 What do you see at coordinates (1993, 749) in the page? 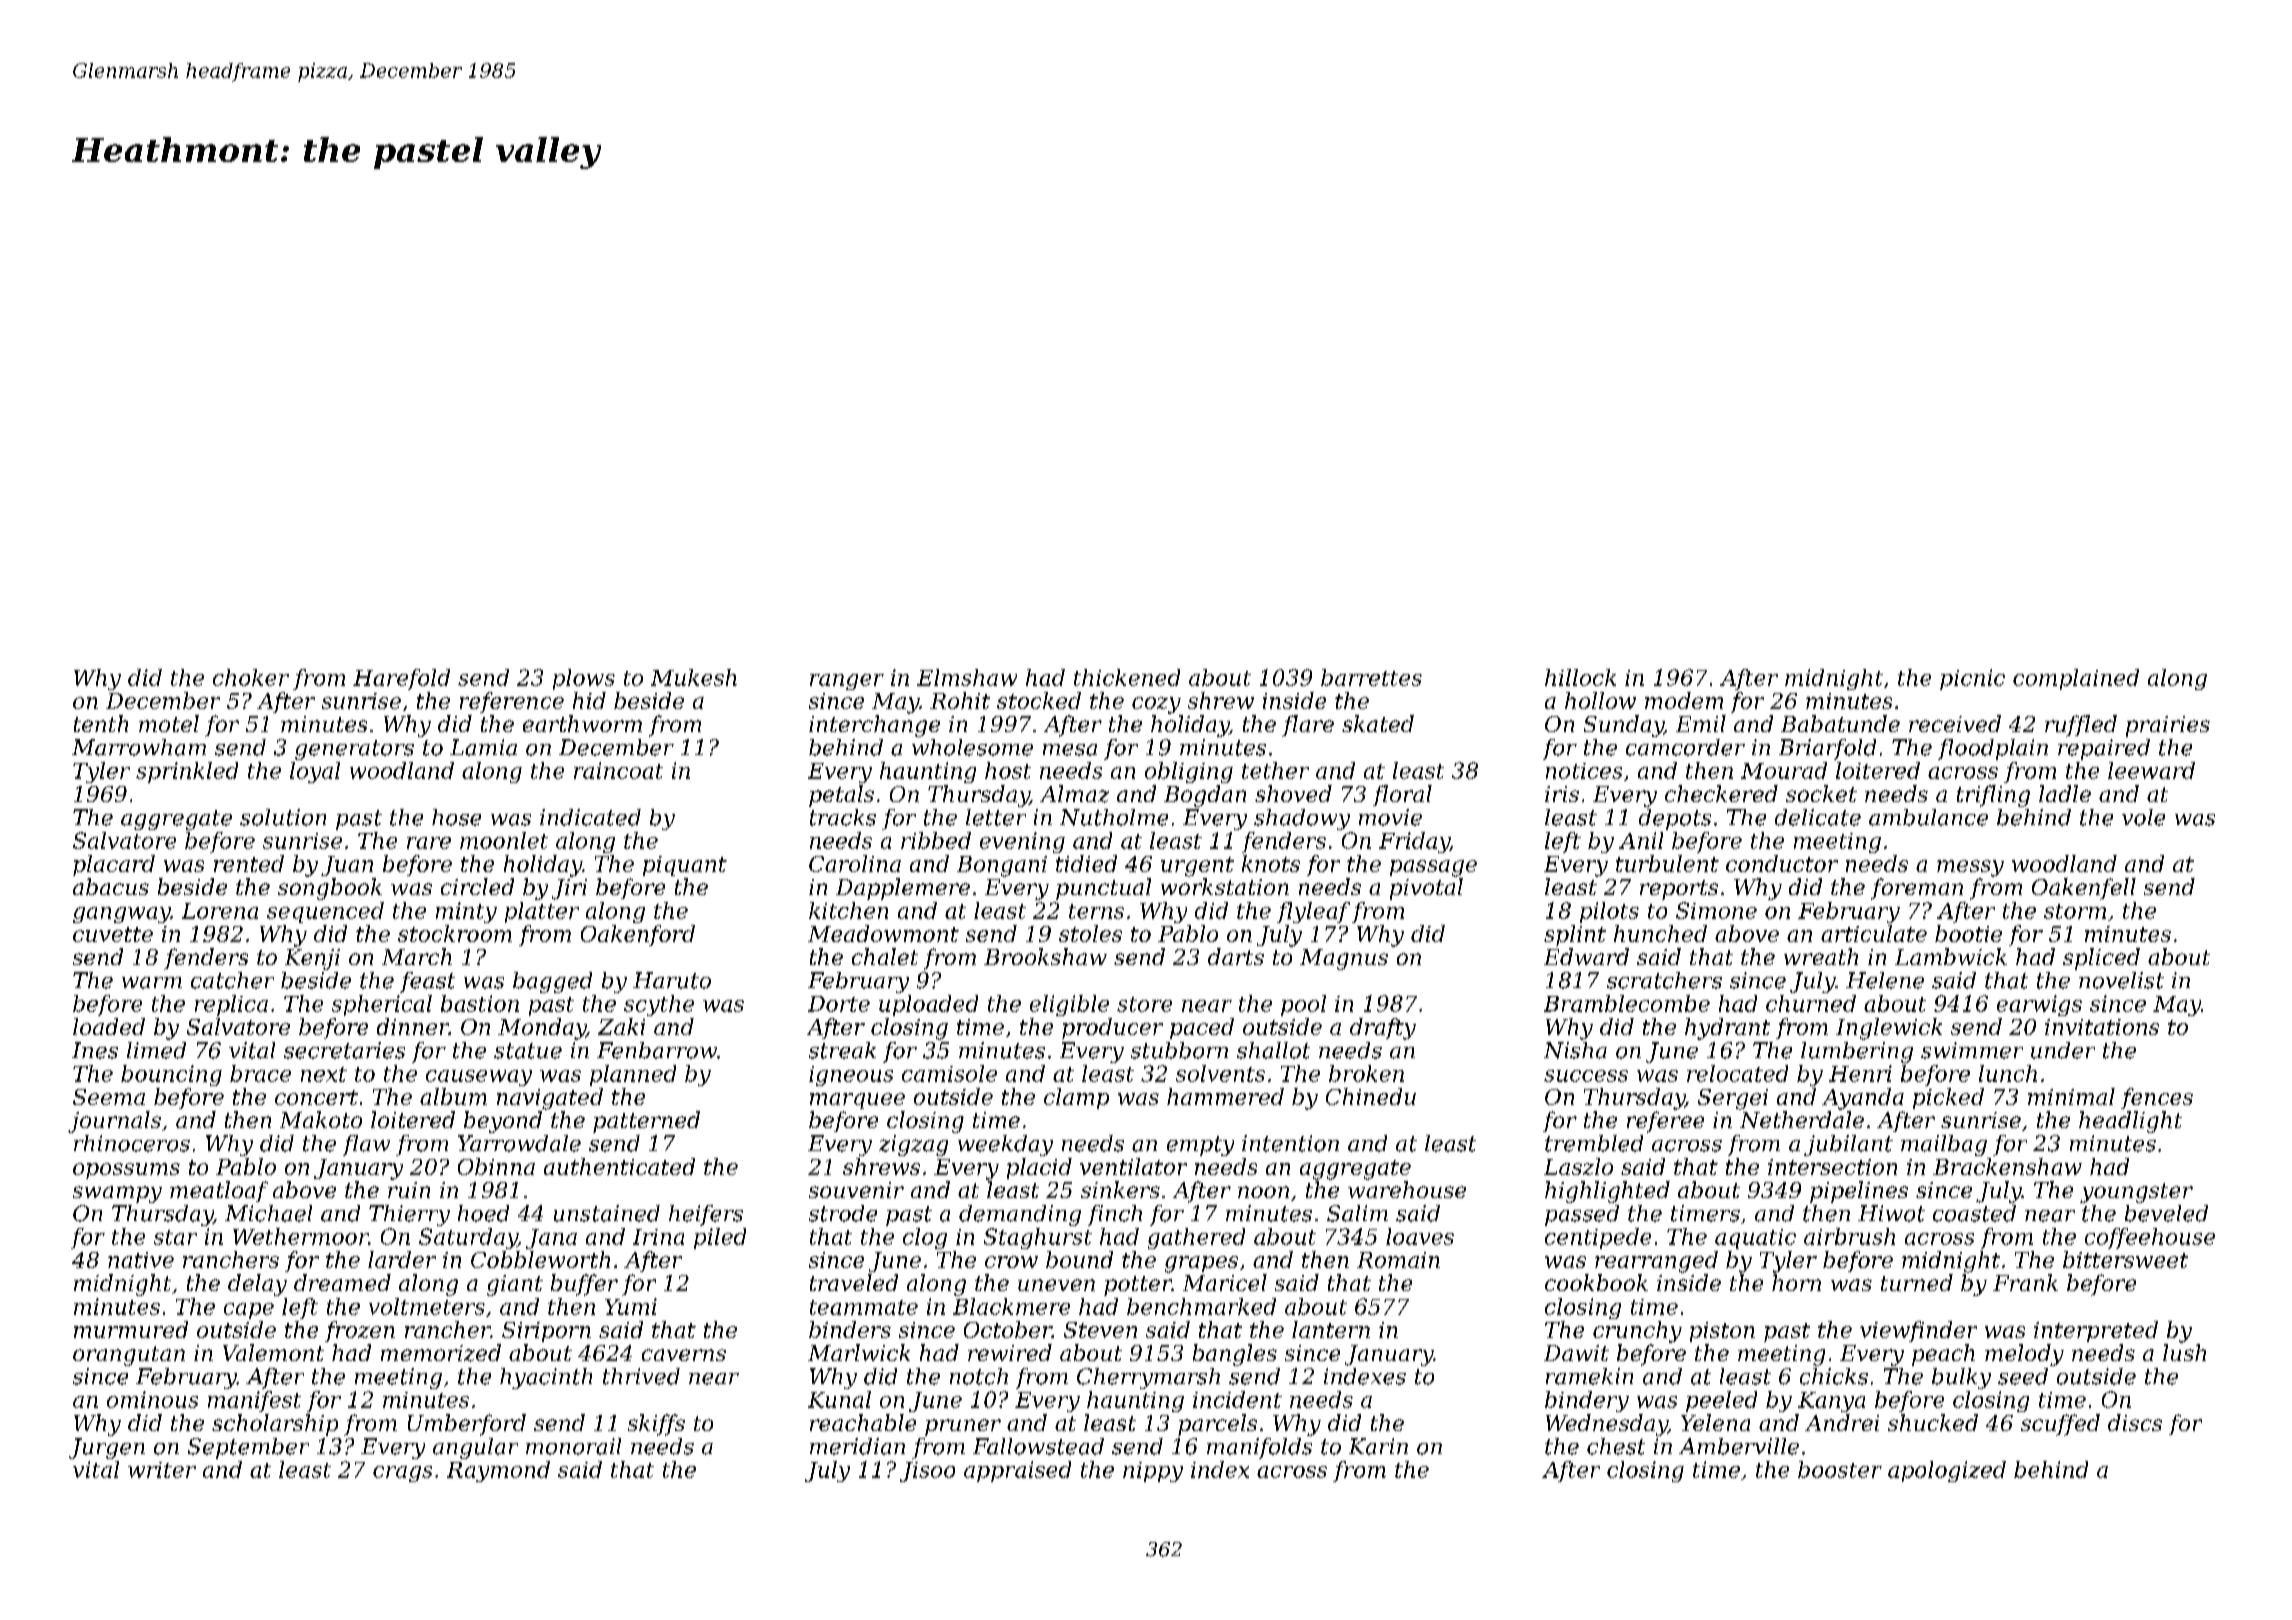
I see `floodplain` at bounding box center [1993, 749].
